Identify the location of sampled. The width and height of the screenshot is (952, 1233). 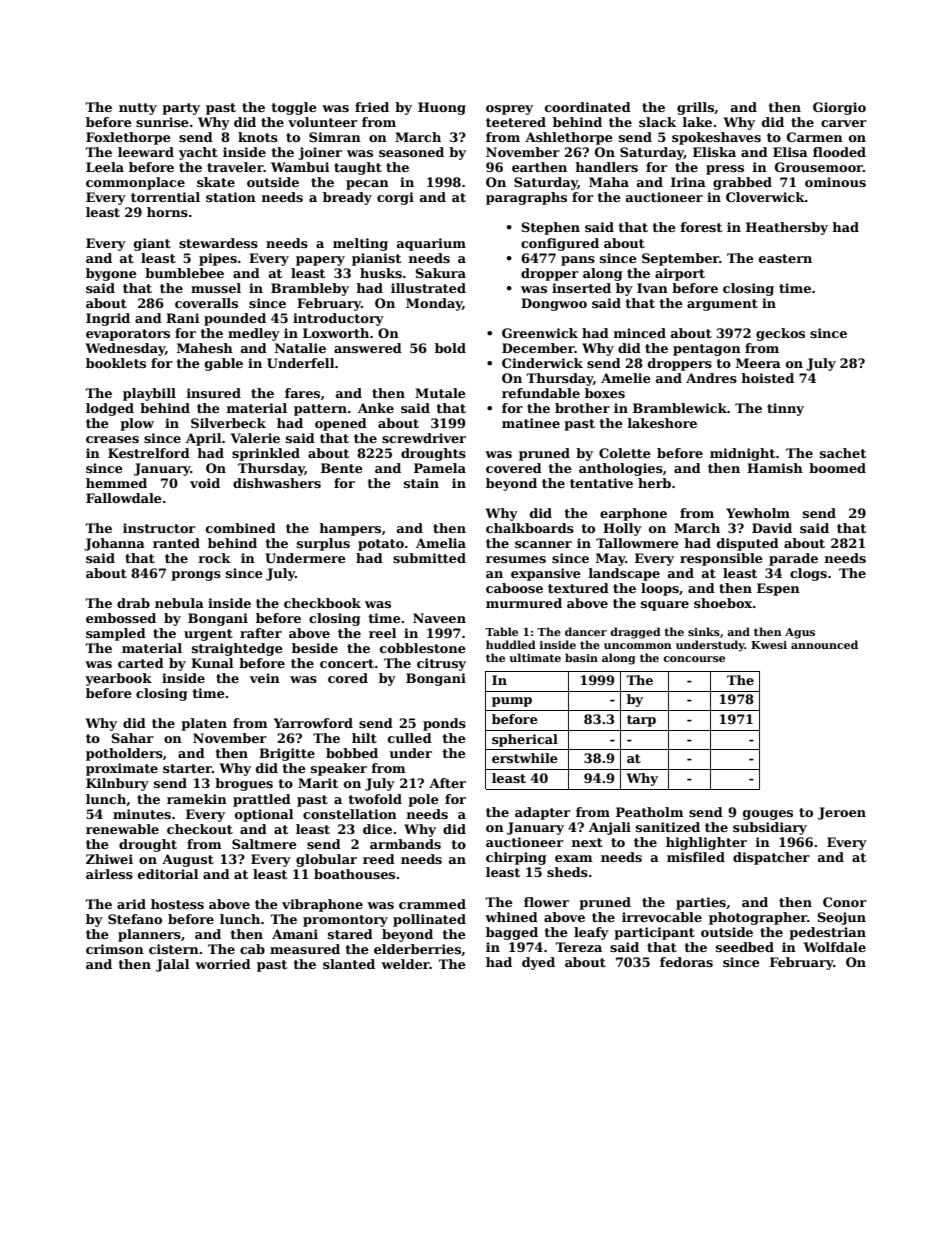
(116, 634).
